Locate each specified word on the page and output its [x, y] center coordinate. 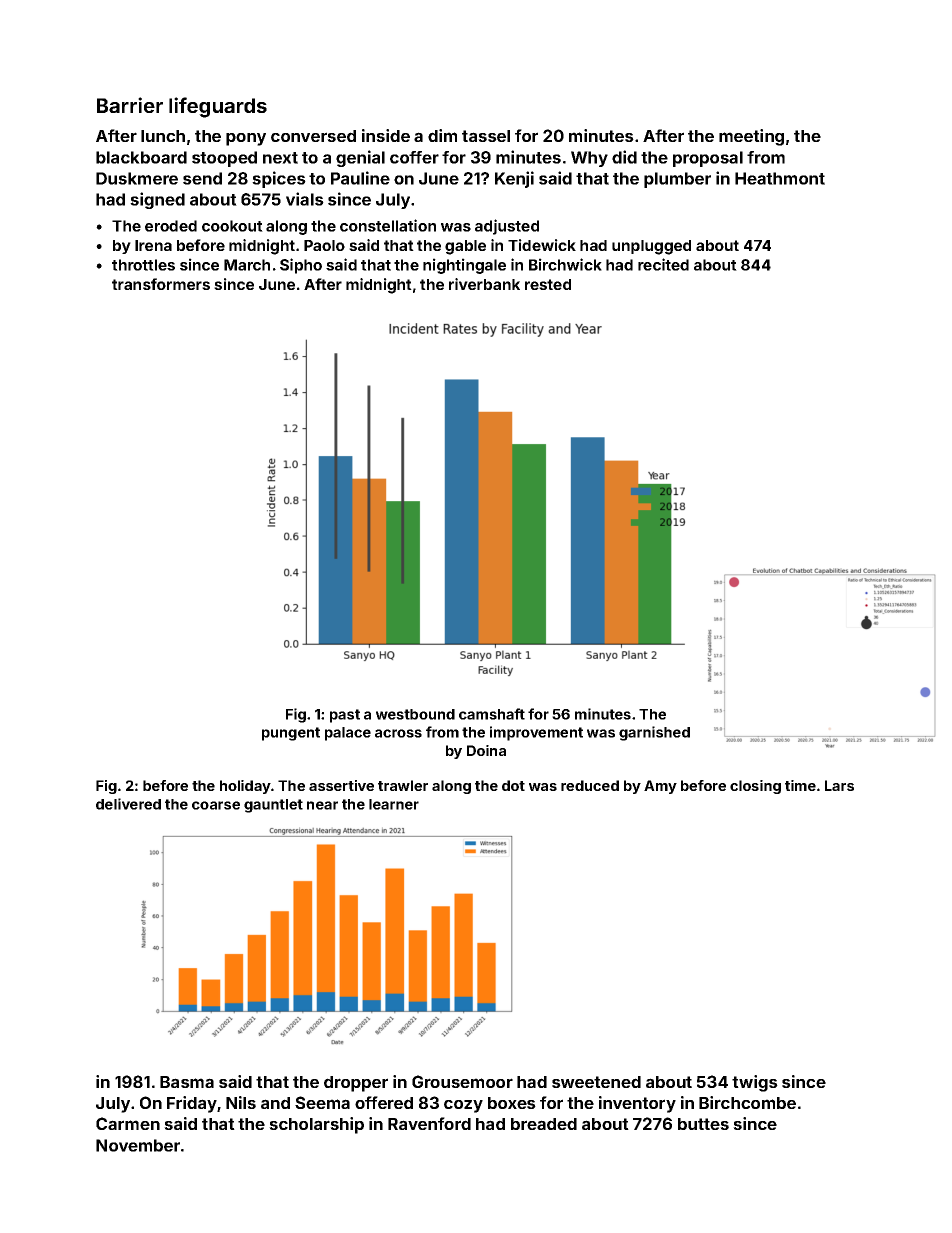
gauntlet [273, 806]
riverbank [484, 284]
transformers [161, 284]
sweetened [596, 1082]
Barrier [130, 105]
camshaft [492, 714]
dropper [356, 1084]
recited [663, 264]
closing [755, 787]
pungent [291, 734]
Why [589, 159]
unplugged [651, 247]
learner [394, 804]
